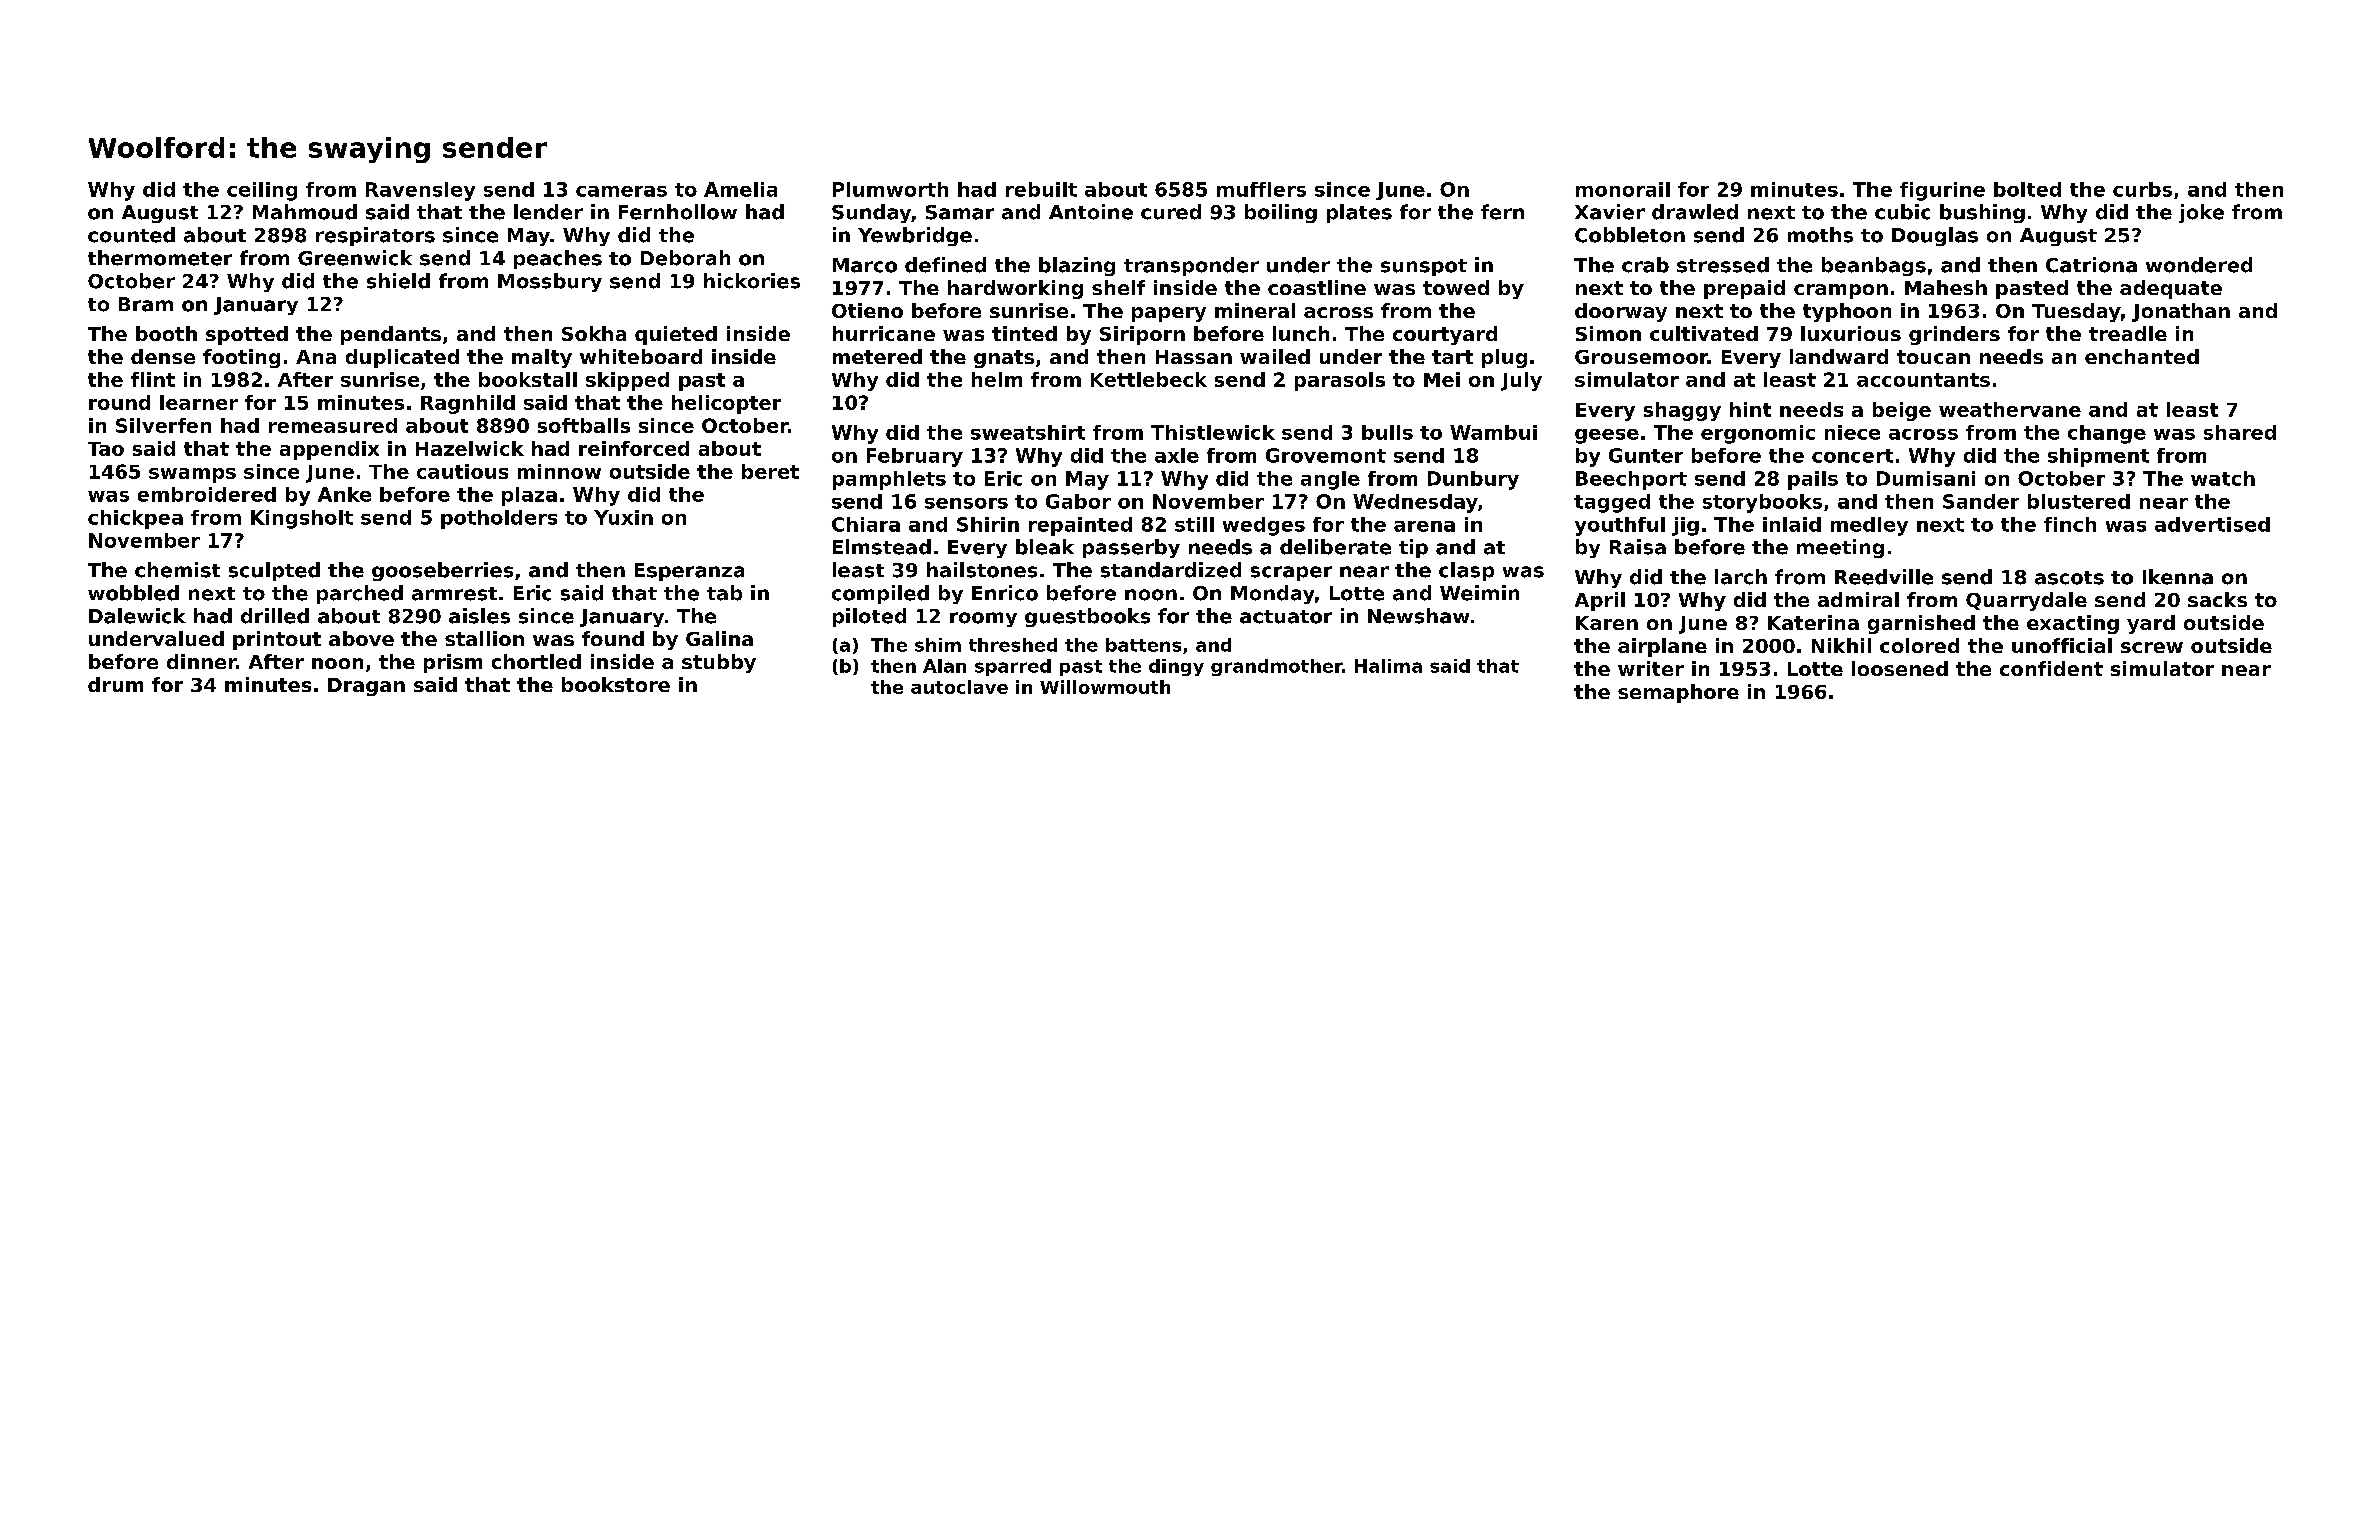  I want to click on beanbags, so click(1874, 266).
